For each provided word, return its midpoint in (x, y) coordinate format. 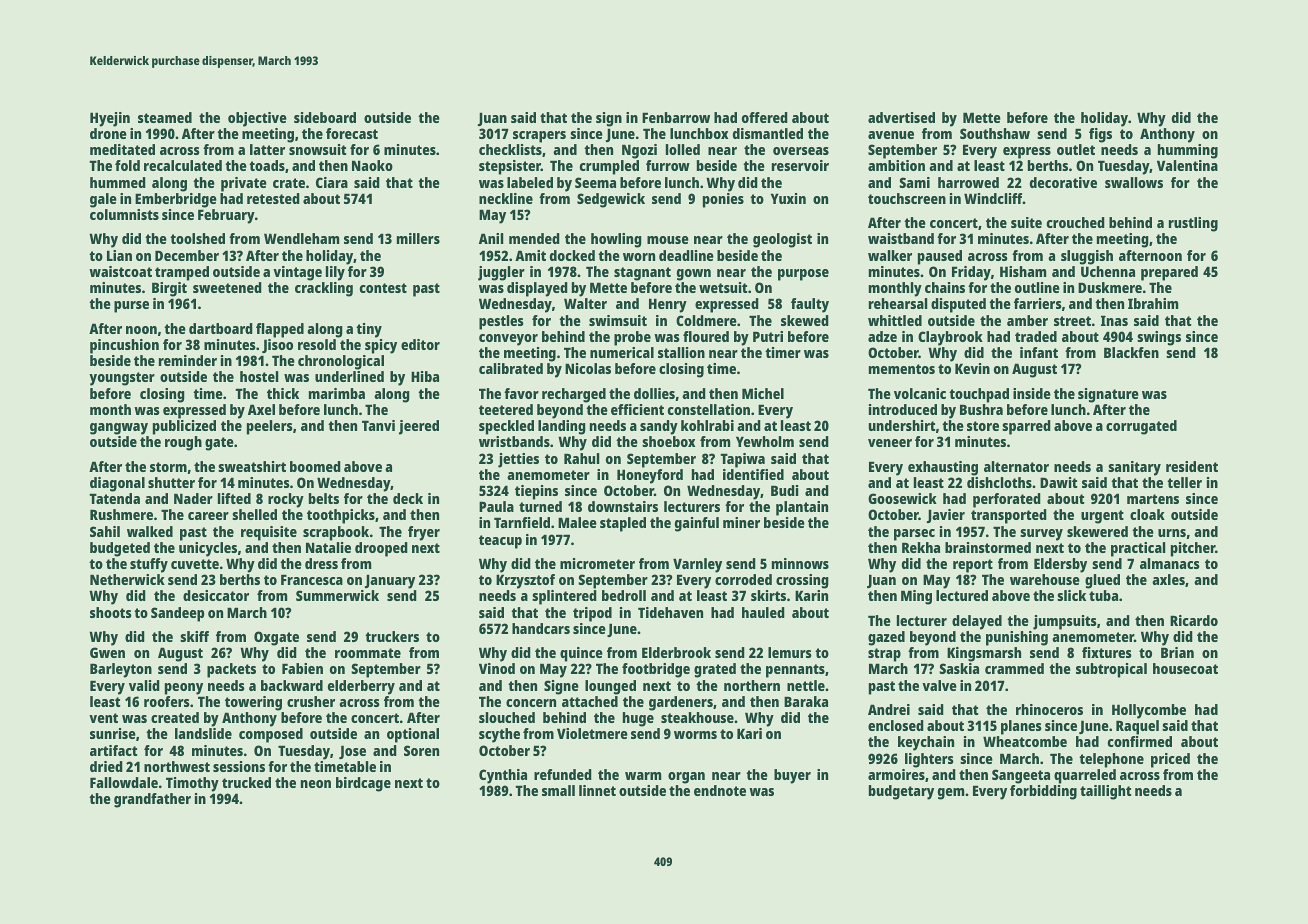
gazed (886, 638)
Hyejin (110, 119)
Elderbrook (676, 652)
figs (1100, 135)
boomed (315, 466)
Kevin (972, 368)
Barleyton (121, 670)
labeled (530, 182)
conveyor (508, 340)
